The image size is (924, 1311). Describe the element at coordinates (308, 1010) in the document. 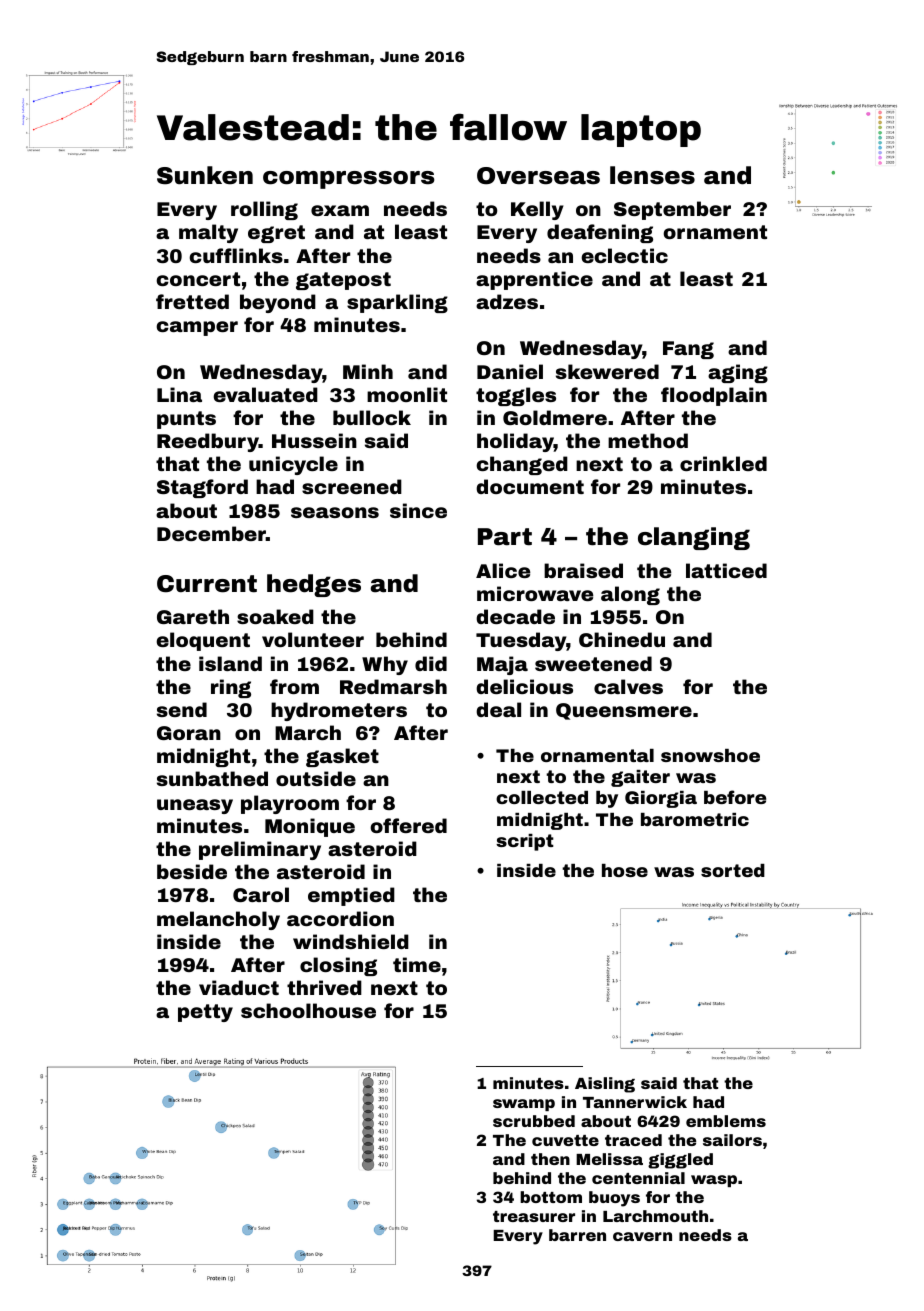

I see `schoolhouse` at that location.
